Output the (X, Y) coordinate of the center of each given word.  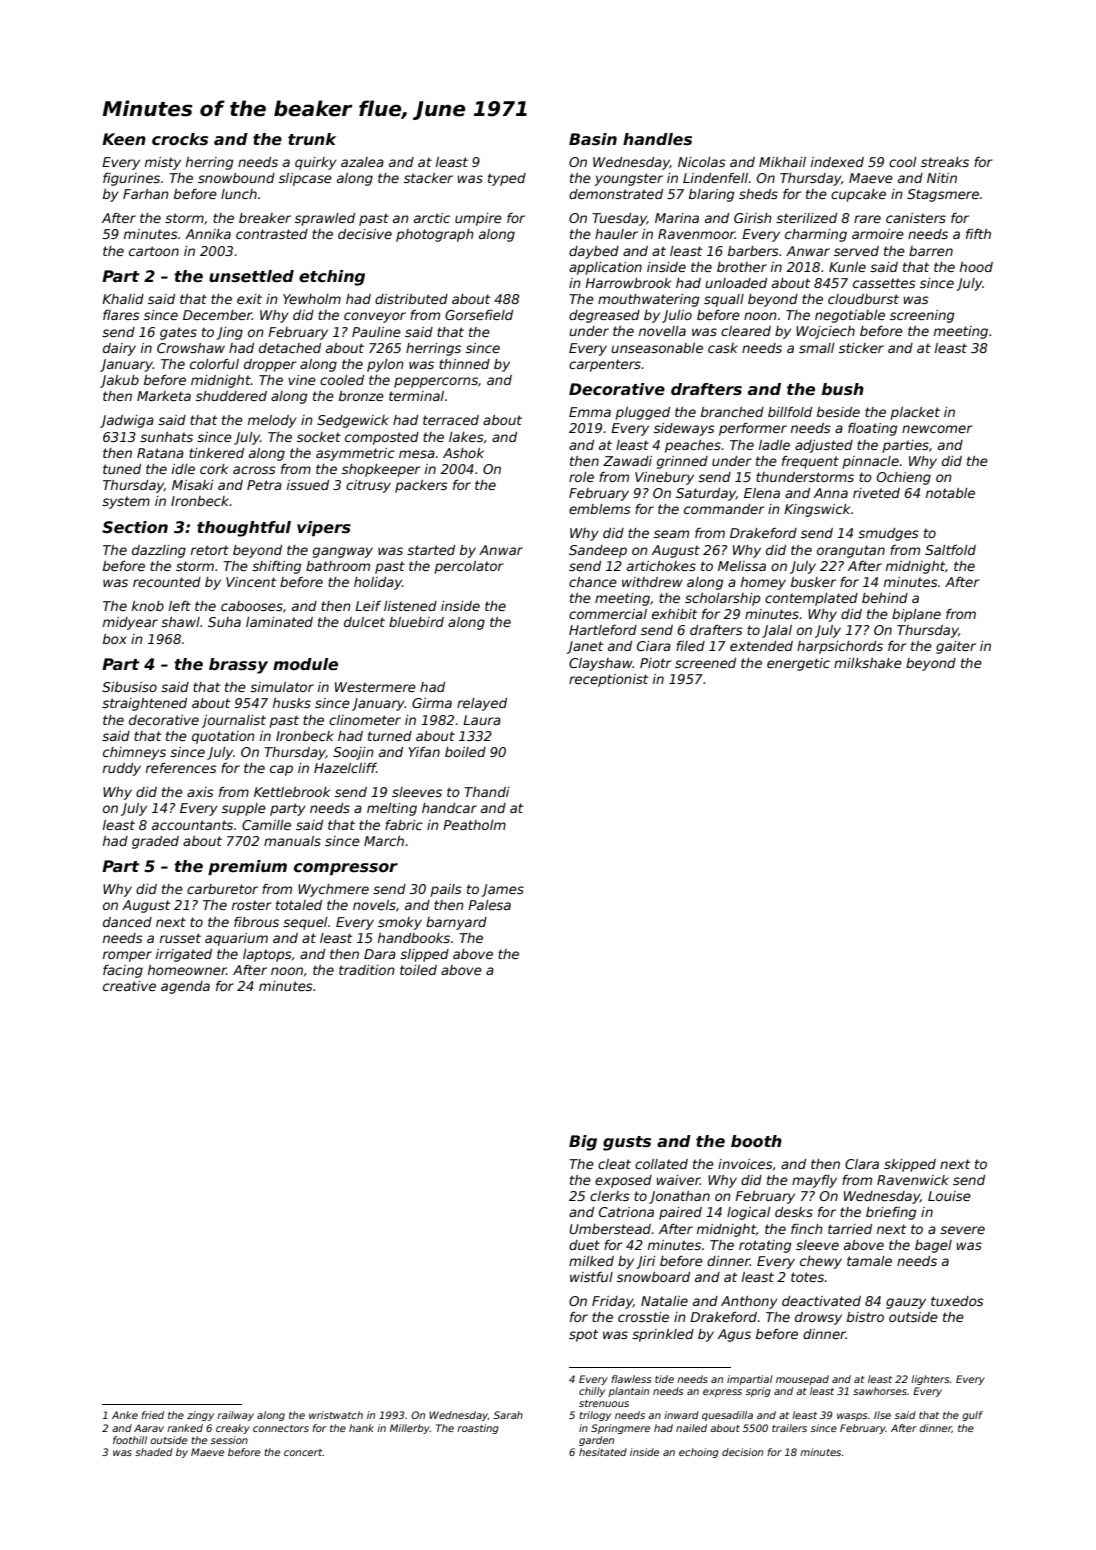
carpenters (605, 365)
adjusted (824, 446)
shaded (154, 1452)
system (126, 502)
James (502, 890)
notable (950, 493)
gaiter (956, 647)
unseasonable (657, 348)
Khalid (123, 299)
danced (127, 922)
